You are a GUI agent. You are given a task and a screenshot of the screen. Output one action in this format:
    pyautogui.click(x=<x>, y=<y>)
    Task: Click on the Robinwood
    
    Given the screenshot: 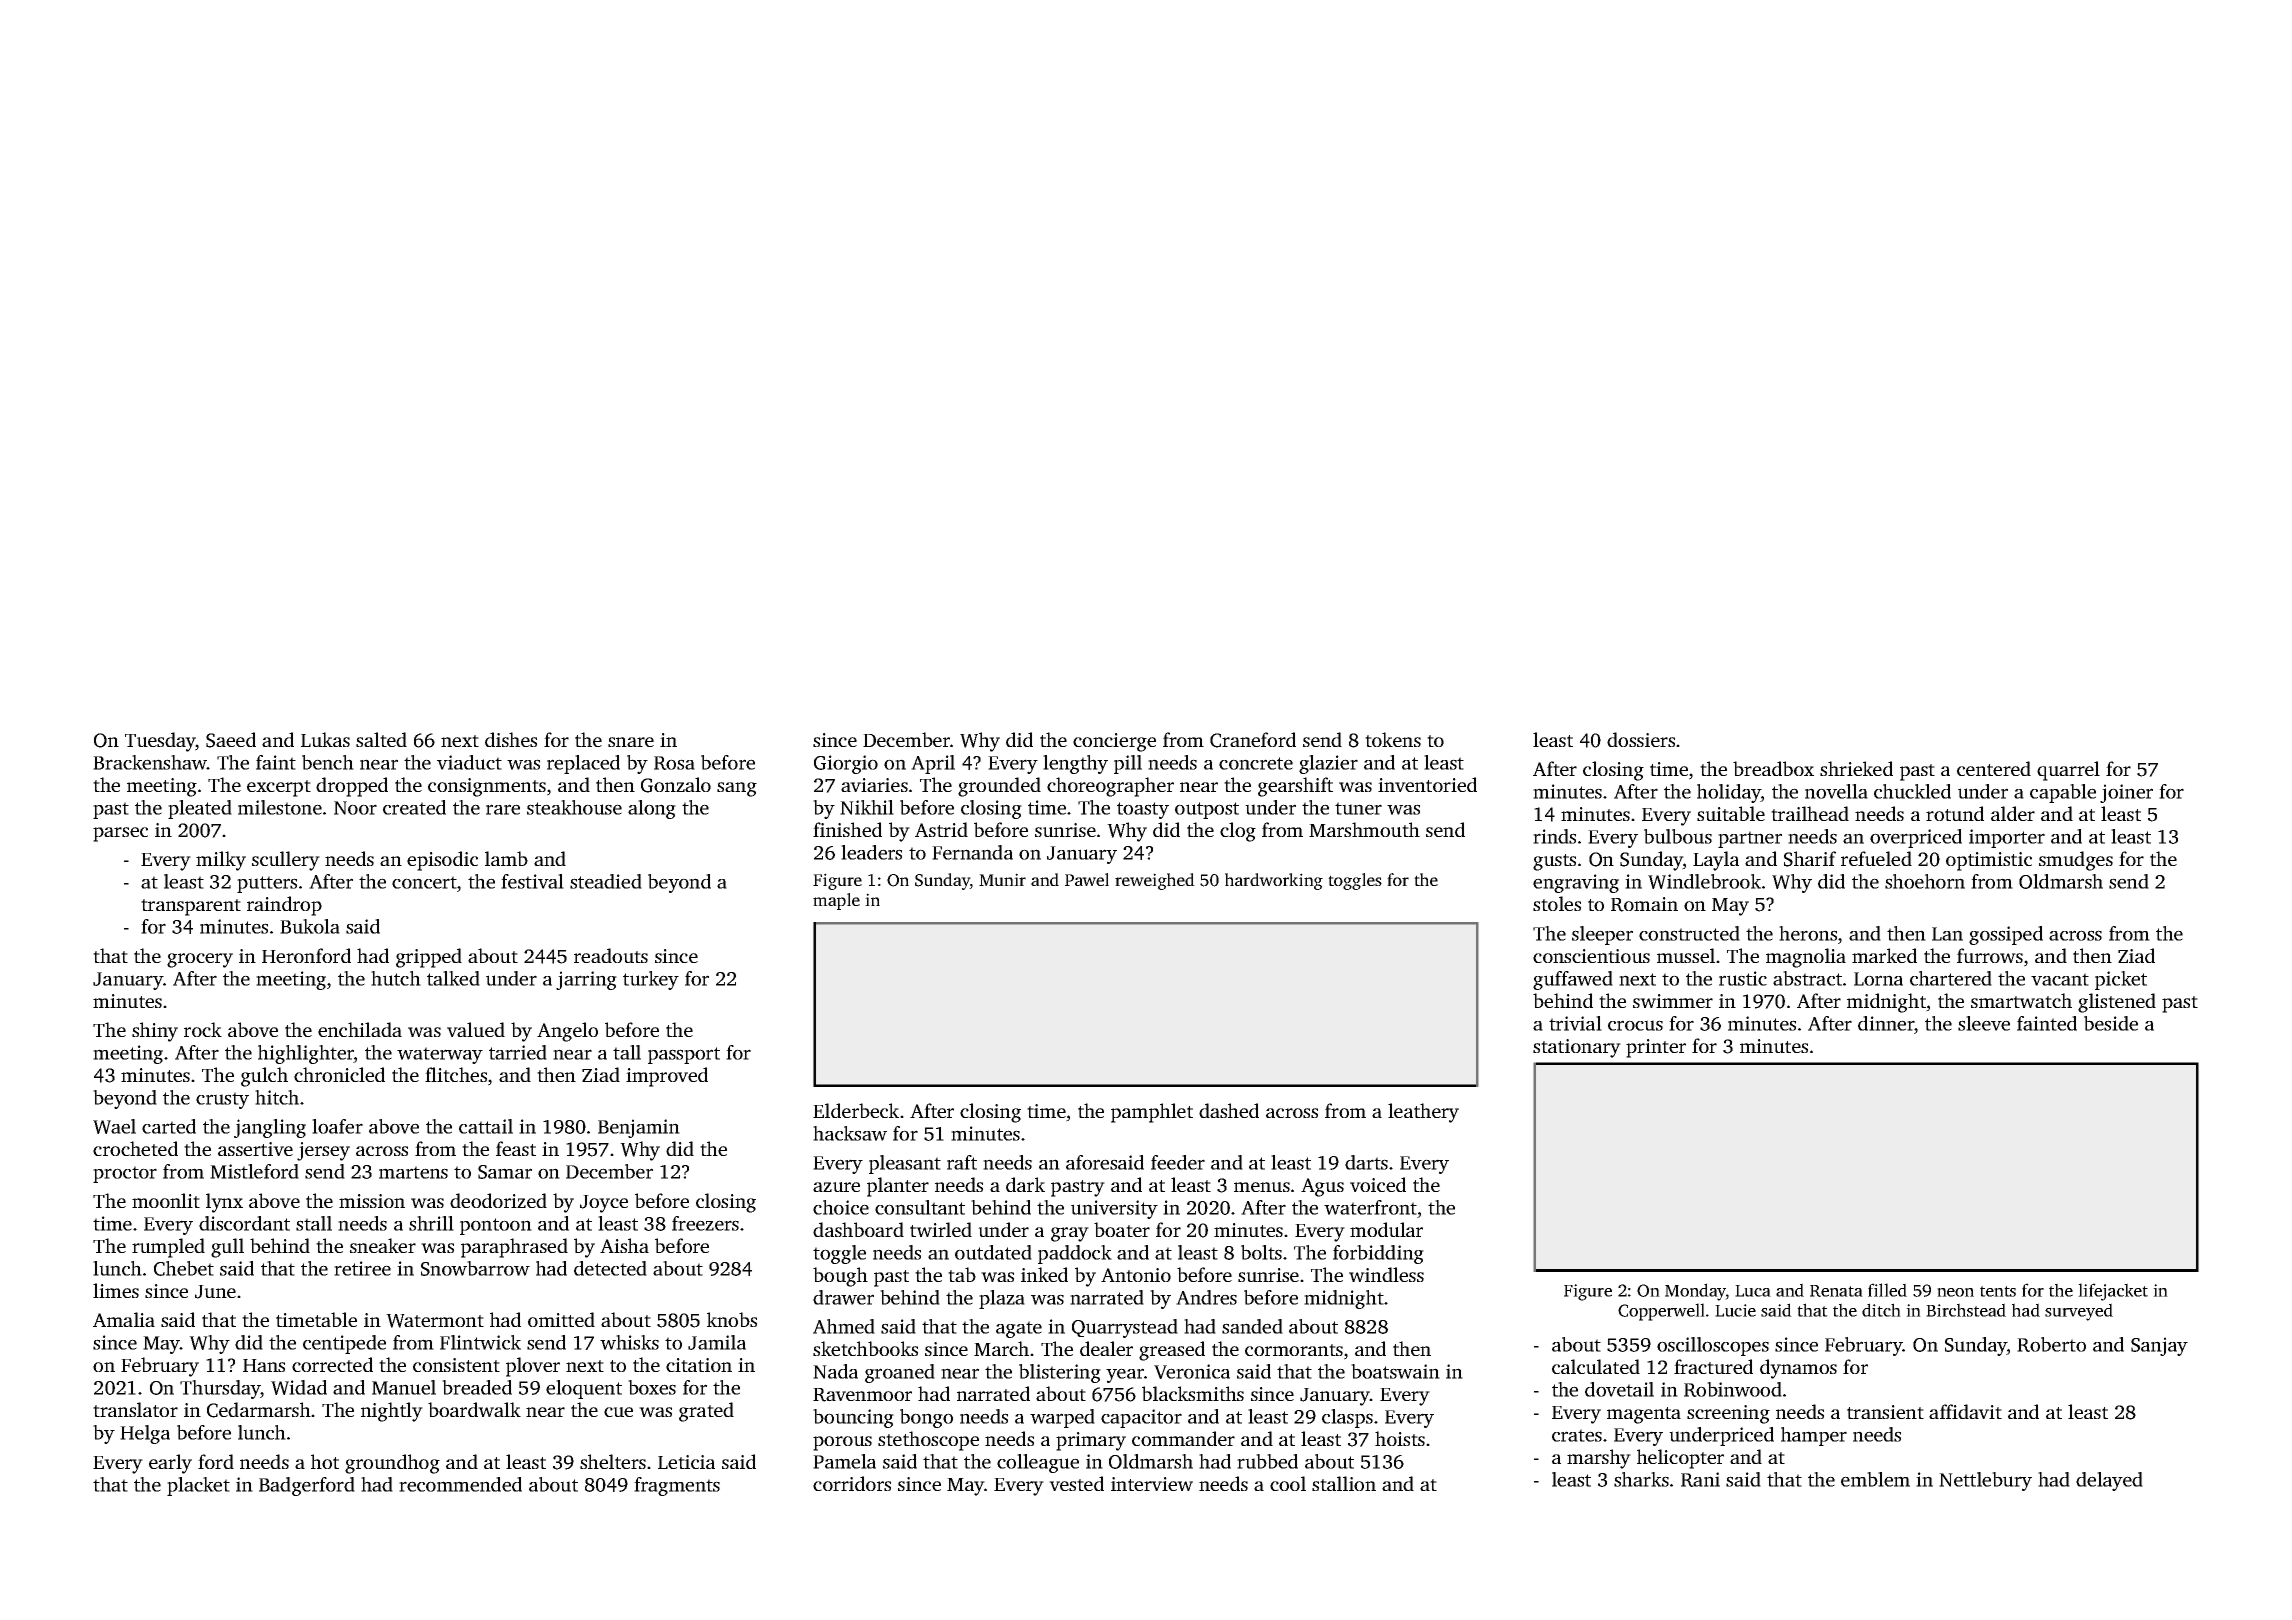 What is the action you would take?
    pyautogui.click(x=1733, y=1389)
